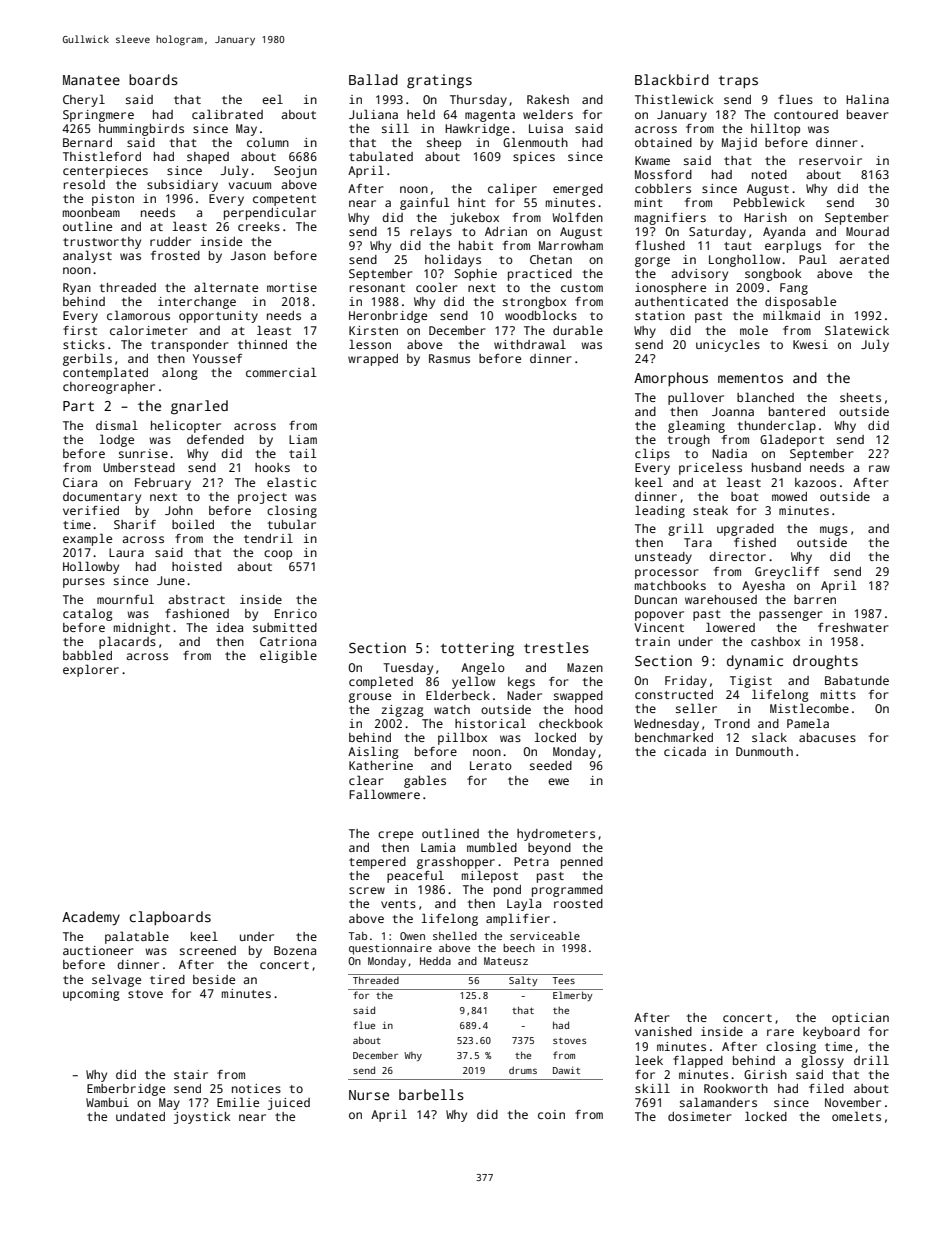  What do you see at coordinates (477, 649) in the screenshot?
I see `tottering` at bounding box center [477, 649].
